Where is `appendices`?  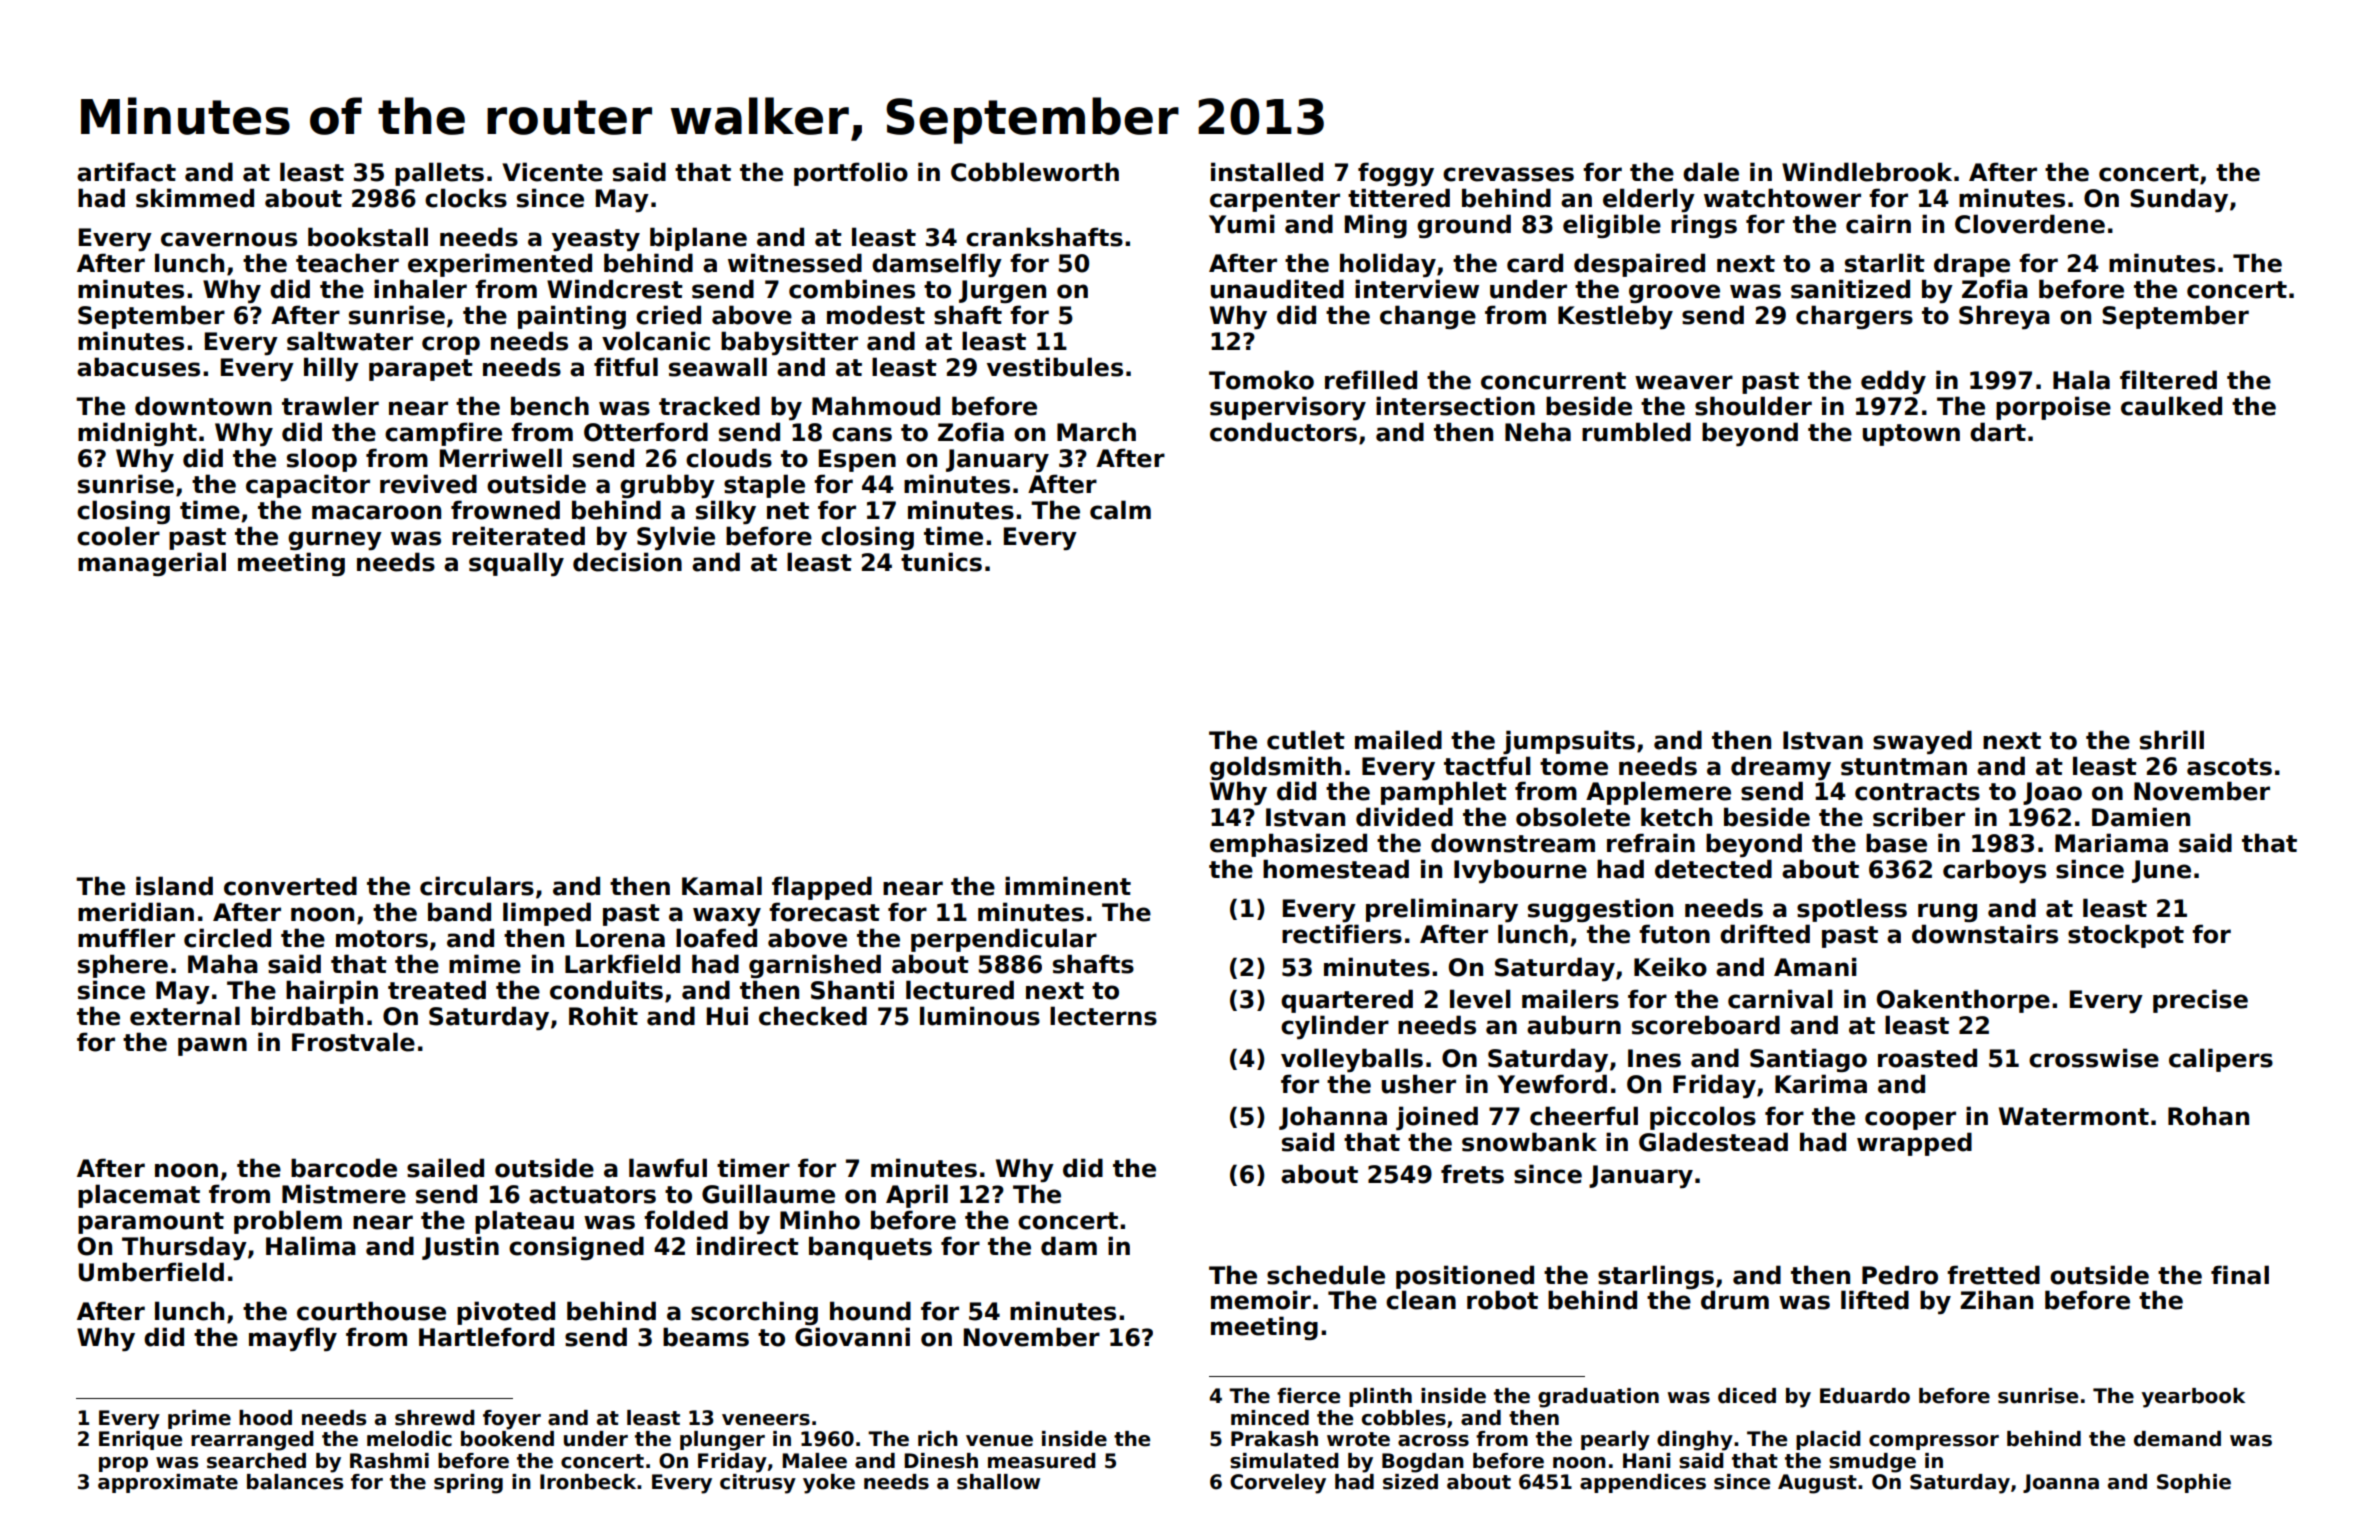
appendices is located at coordinates (1643, 1483).
